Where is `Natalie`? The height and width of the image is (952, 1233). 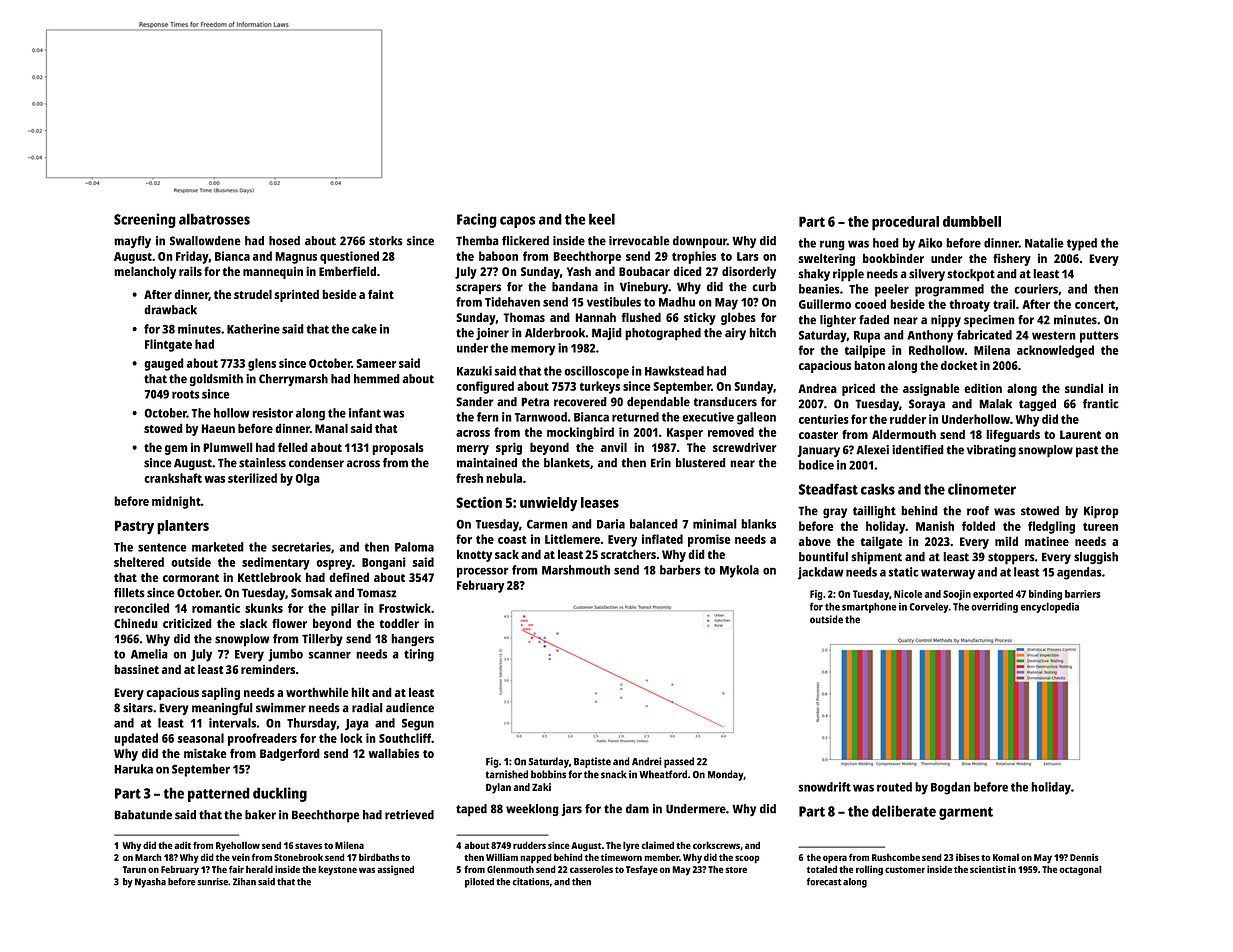
Natalie is located at coordinates (1044, 243).
